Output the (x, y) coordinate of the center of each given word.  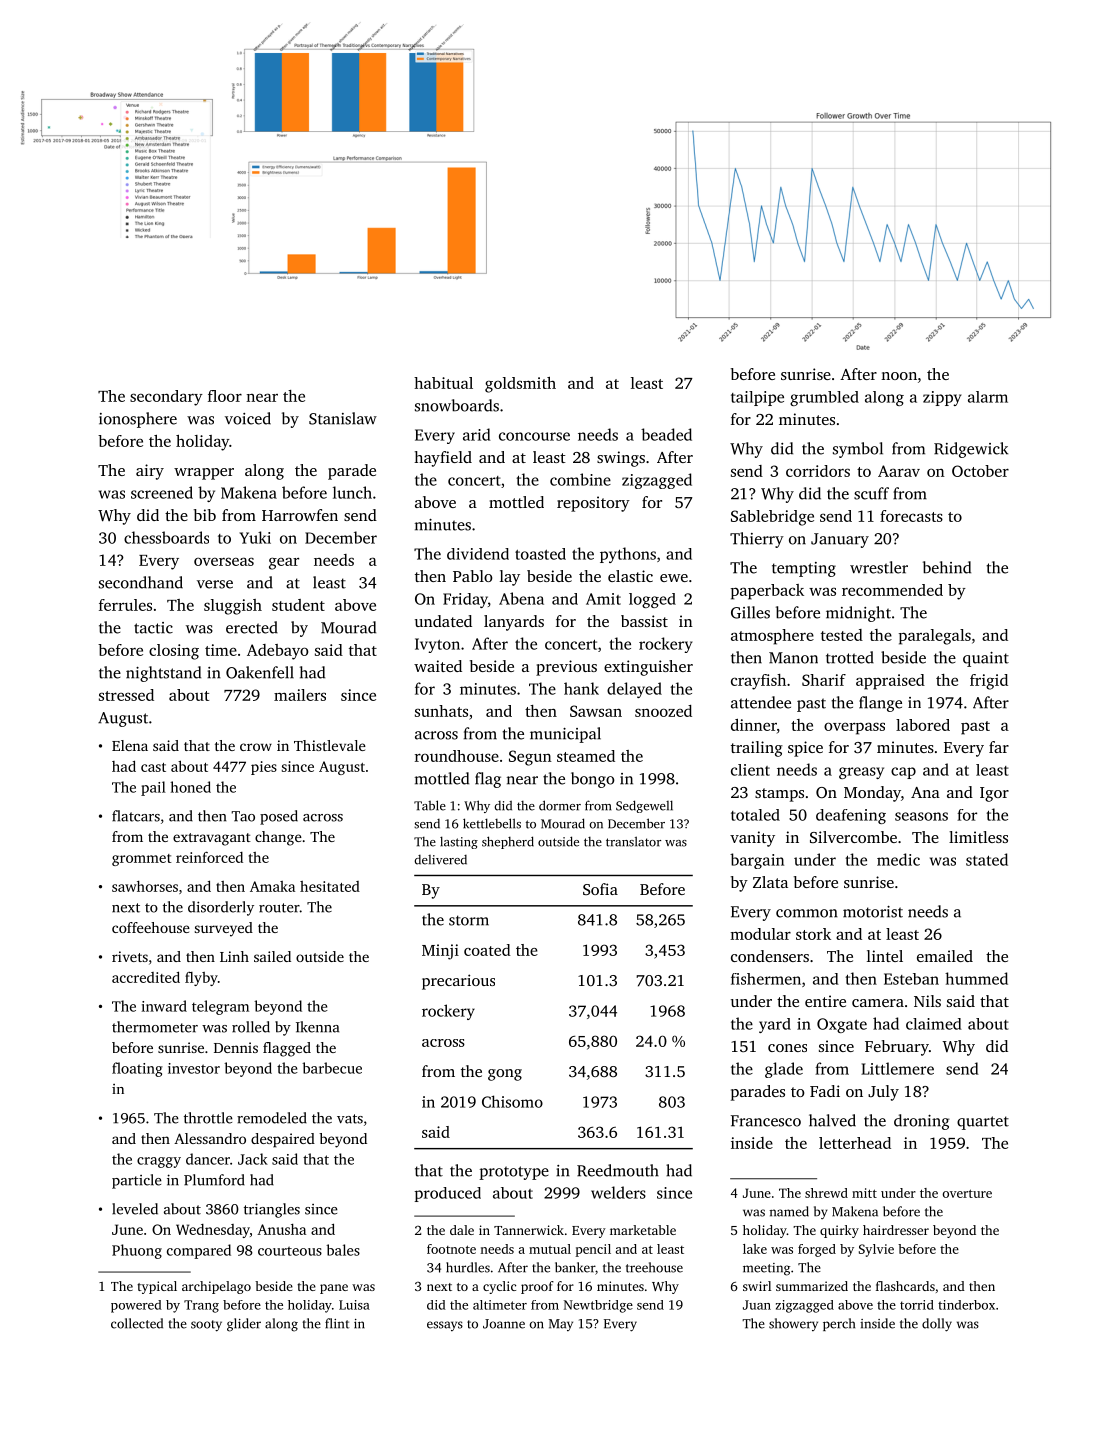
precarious (458, 982)
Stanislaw (343, 418)
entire (825, 1001)
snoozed (663, 711)
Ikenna (317, 1027)
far (999, 747)
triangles (272, 1210)
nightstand (163, 674)
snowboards (457, 405)
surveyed (224, 929)
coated (487, 950)
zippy (942, 398)
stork (813, 934)
